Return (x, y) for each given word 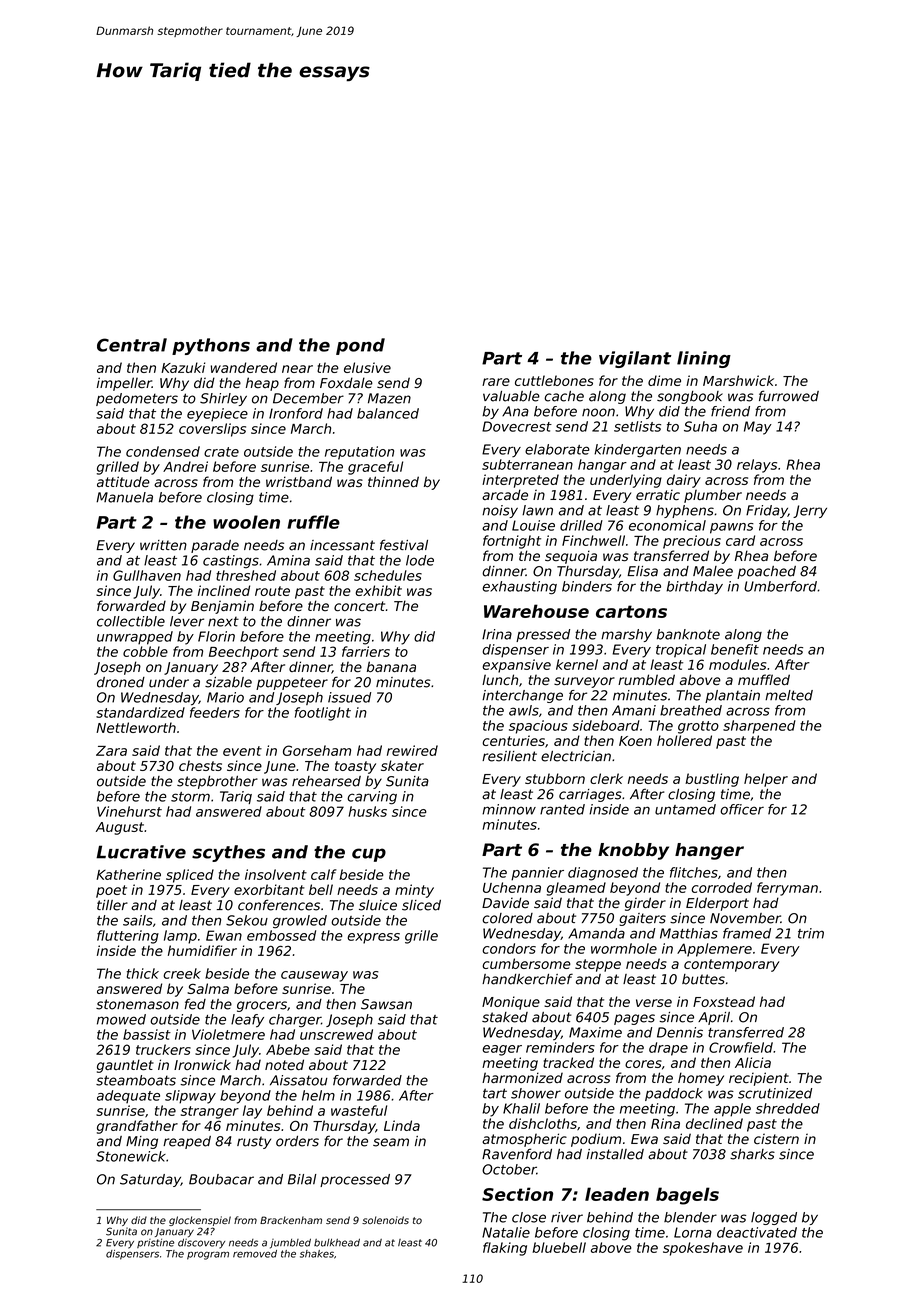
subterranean (527, 464)
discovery (201, 1244)
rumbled (646, 680)
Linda (402, 1125)
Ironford (296, 413)
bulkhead (337, 1242)
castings (231, 562)
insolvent (276, 874)
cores (643, 1064)
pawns (732, 528)
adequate (128, 1096)
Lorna (693, 1232)
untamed (685, 809)
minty (414, 891)
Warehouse (536, 611)
